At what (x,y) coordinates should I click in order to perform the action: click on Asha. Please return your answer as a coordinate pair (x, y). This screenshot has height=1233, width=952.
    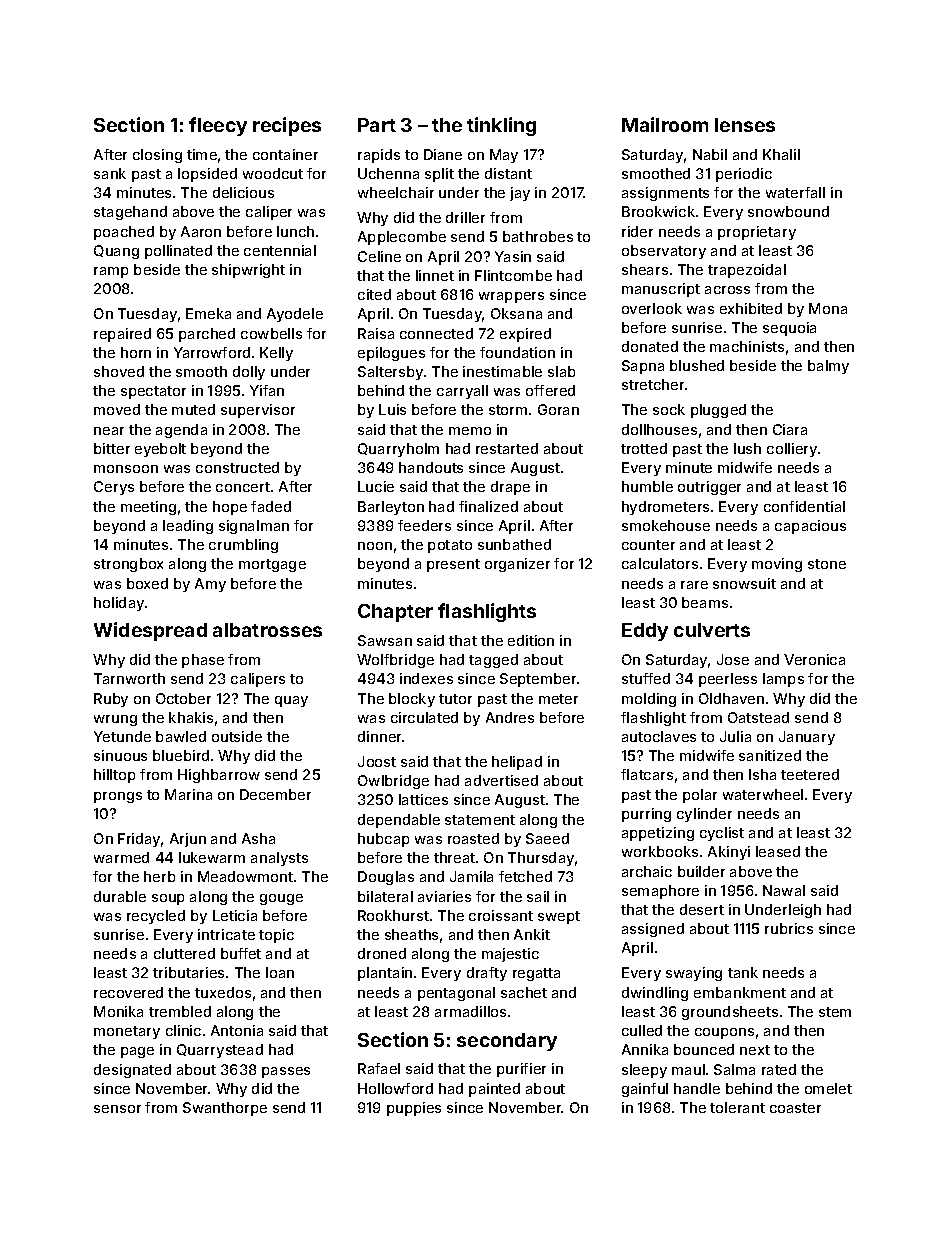
    Looking at the image, I should click on (258, 838).
